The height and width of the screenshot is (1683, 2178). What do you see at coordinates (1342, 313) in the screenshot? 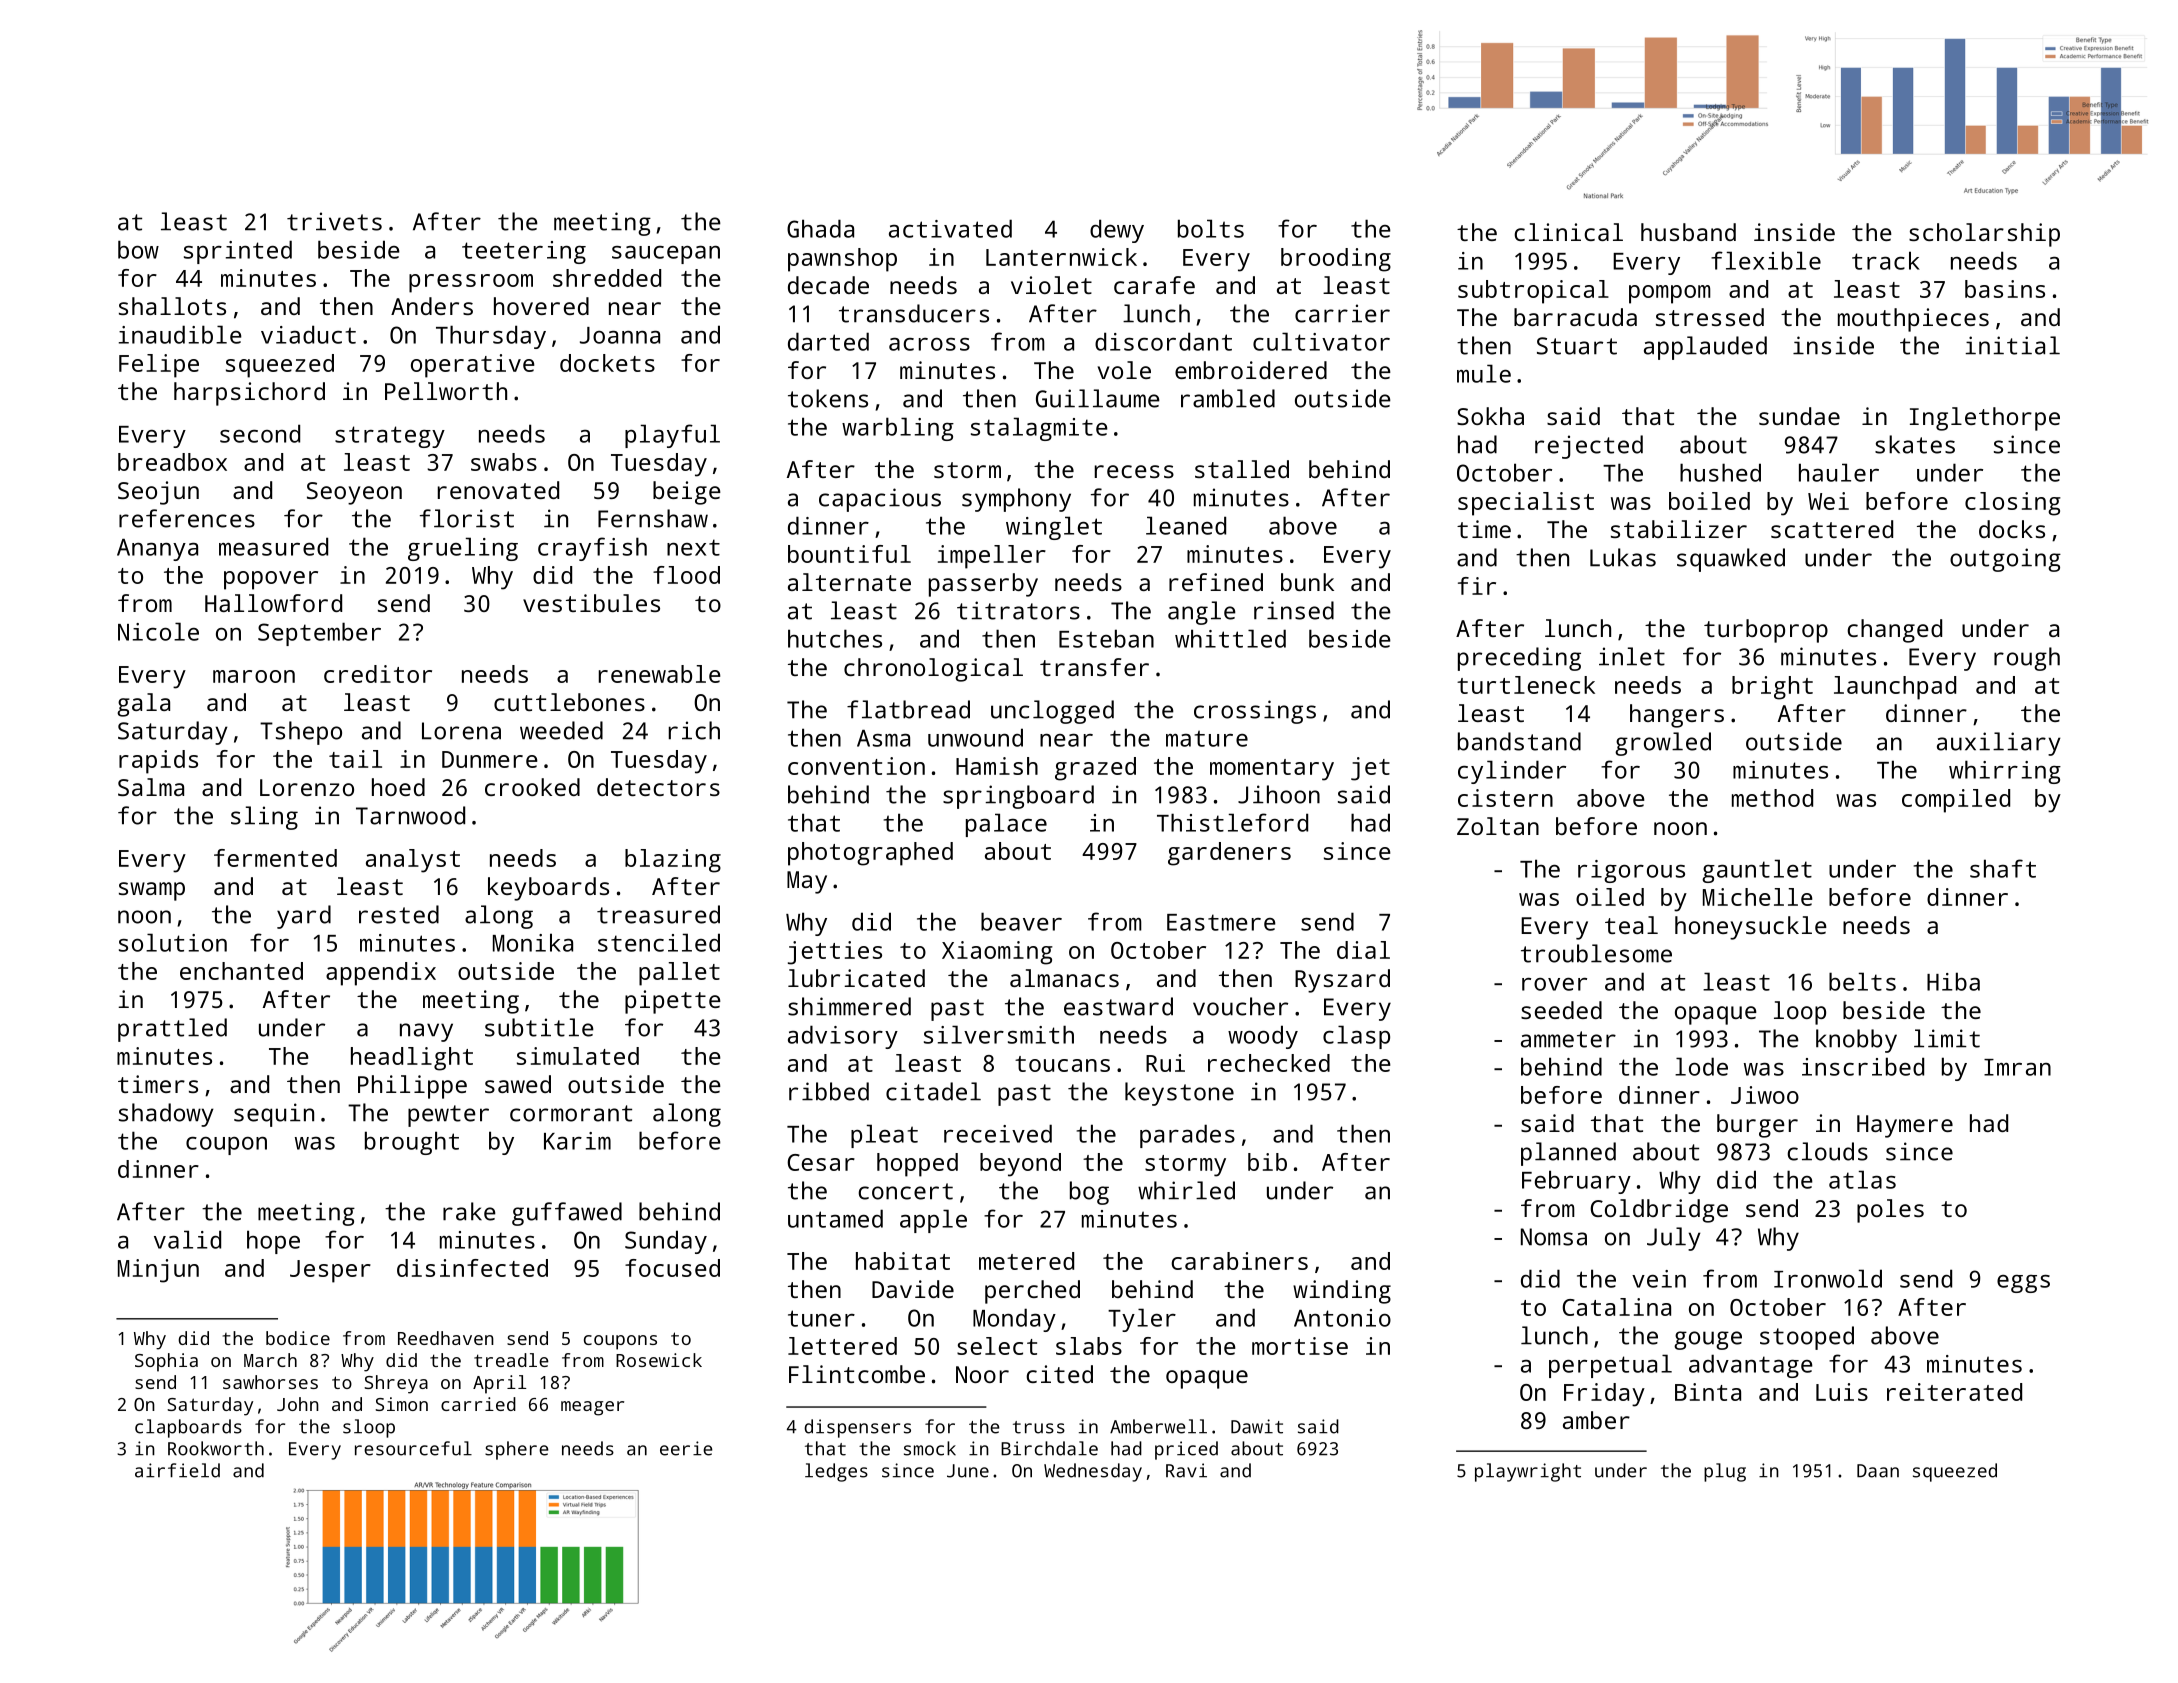
I see `carrier` at bounding box center [1342, 313].
